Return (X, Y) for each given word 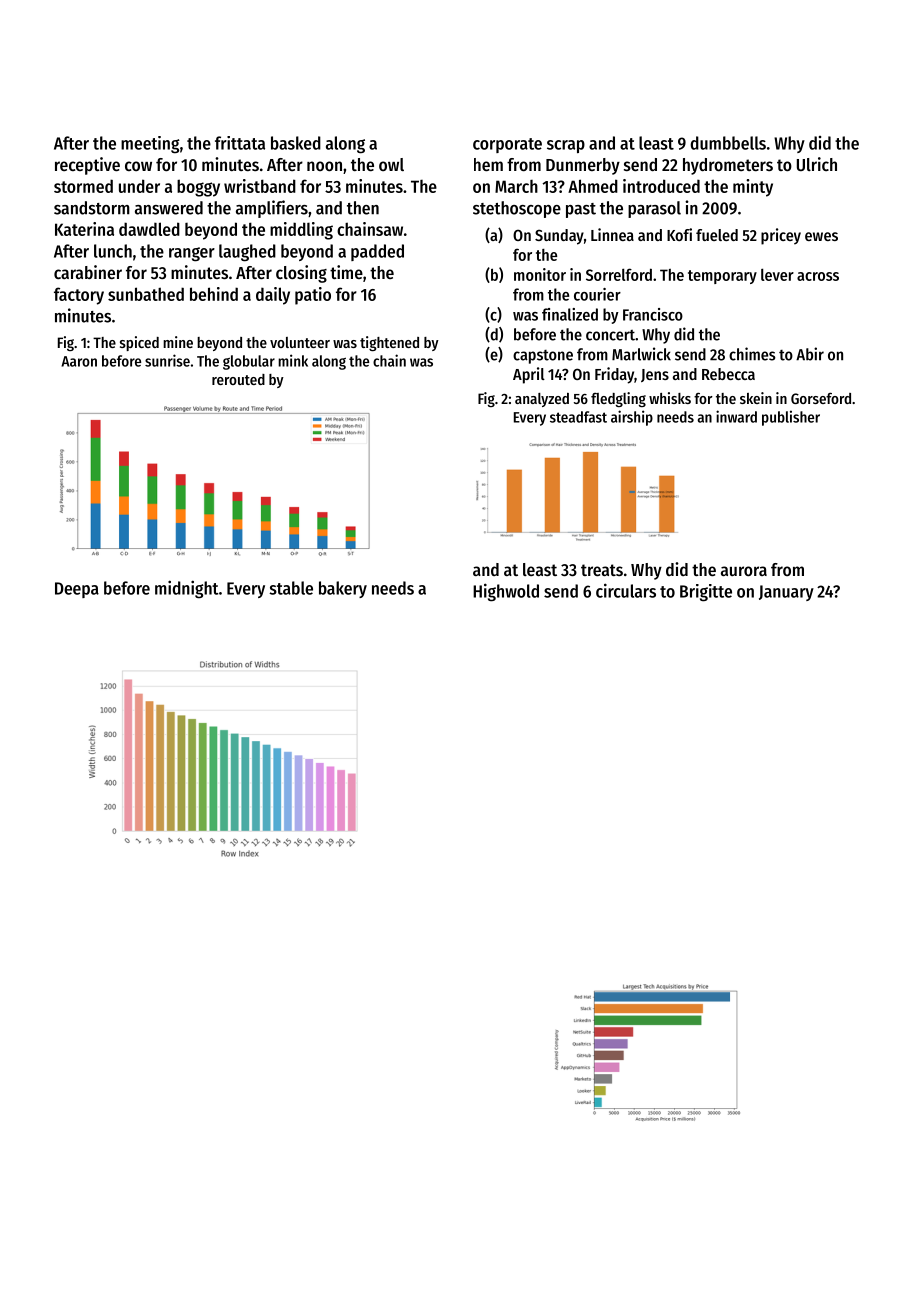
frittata (240, 143)
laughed (247, 253)
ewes (821, 236)
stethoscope (517, 209)
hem (488, 164)
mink (293, 360)
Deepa (77, 590)
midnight (186, 589)
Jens (655, 375)
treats (602, 570)
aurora (744, 571)
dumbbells (728, 143)
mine (178, 342)
